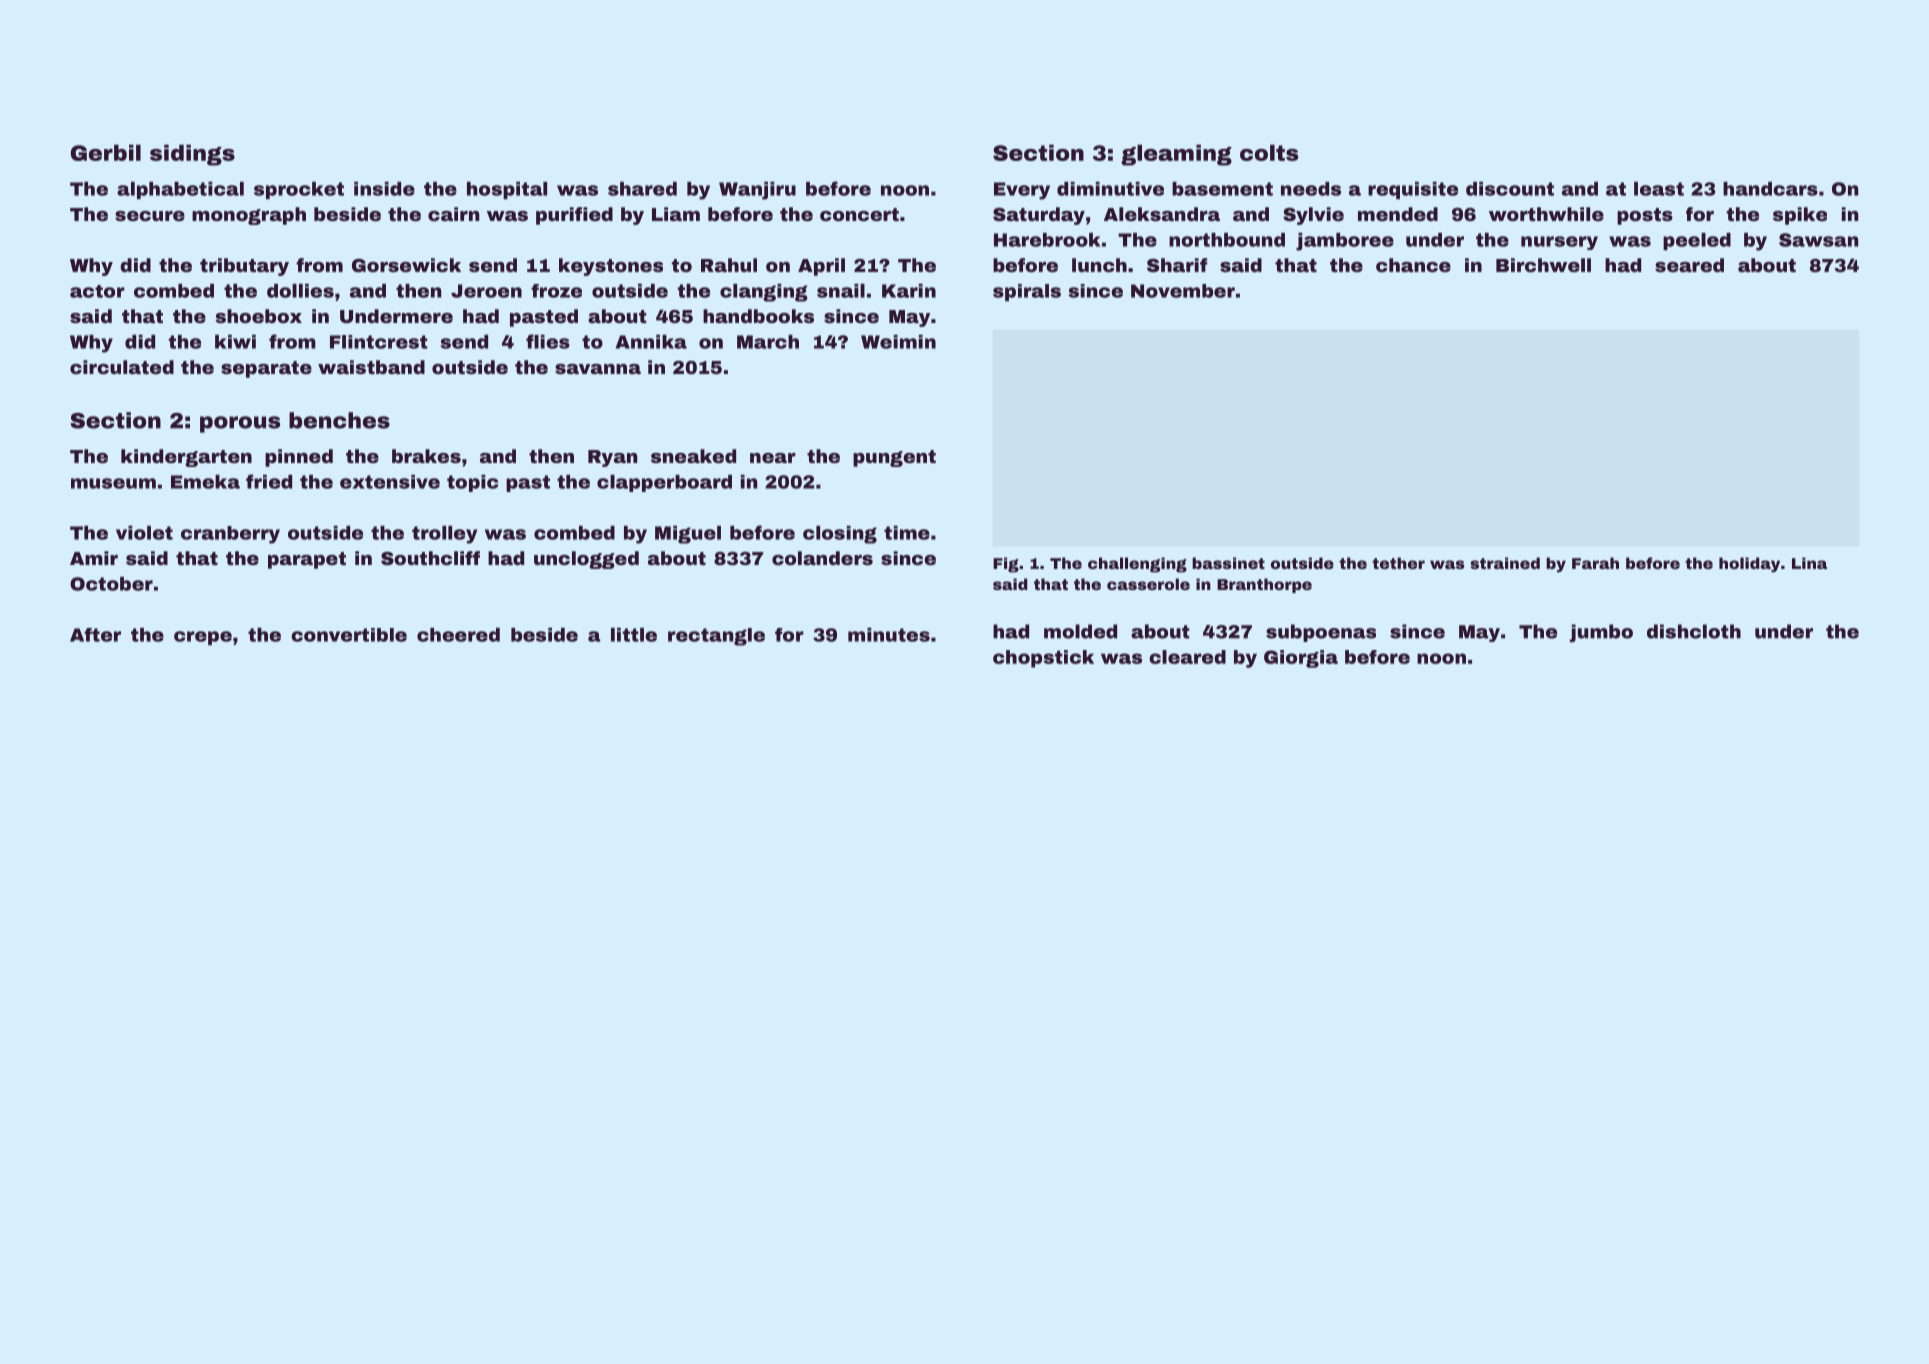 The height and width of the screenshot is (1364, 1929). What do you see at coordinates (1301, 659) in the screenshot?
I see `Giorgia` at bounding box center [1301, 659].
